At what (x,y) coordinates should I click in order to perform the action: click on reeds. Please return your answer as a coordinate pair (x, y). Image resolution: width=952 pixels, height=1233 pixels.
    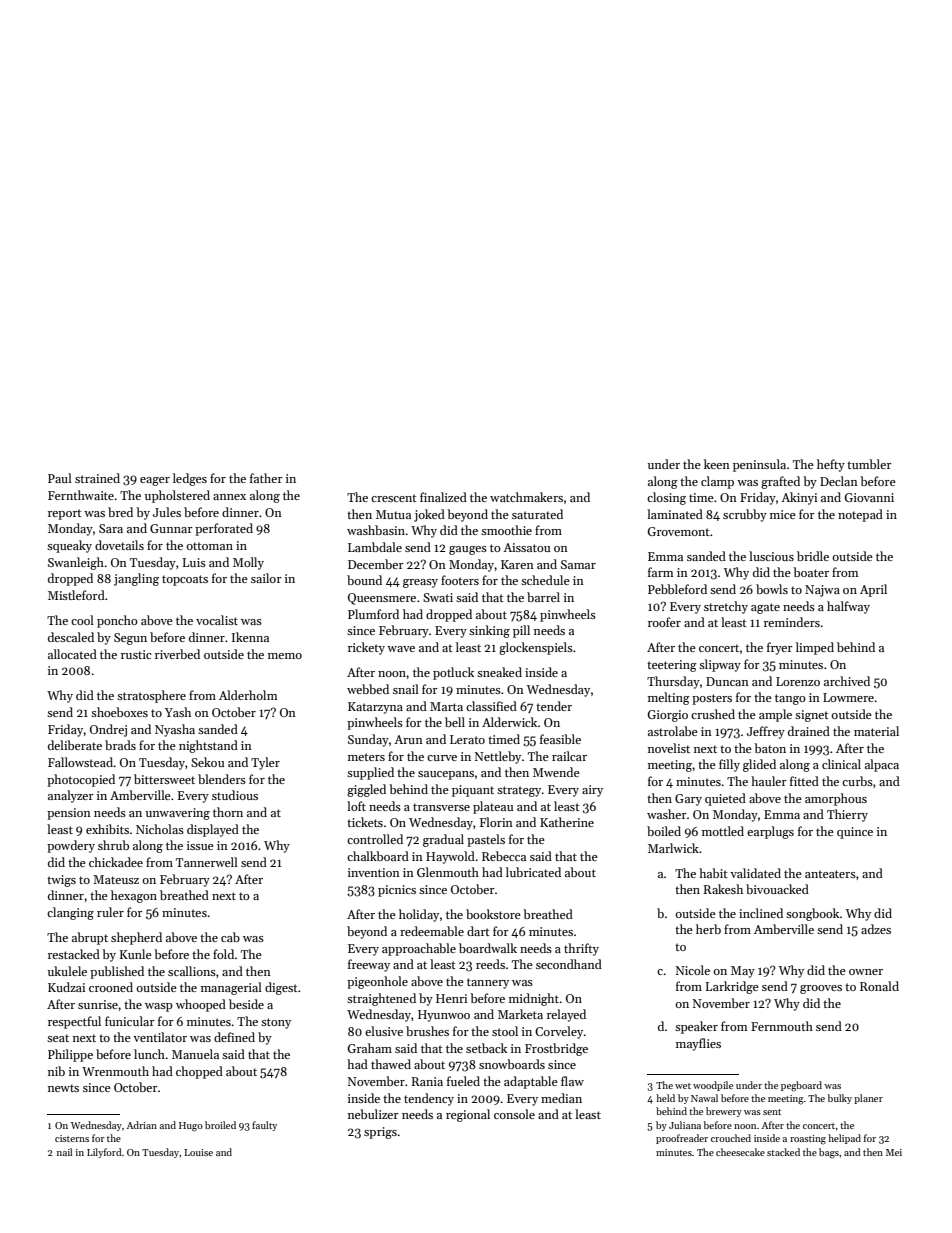
    Looking at the image, I should click on (490, 964).
